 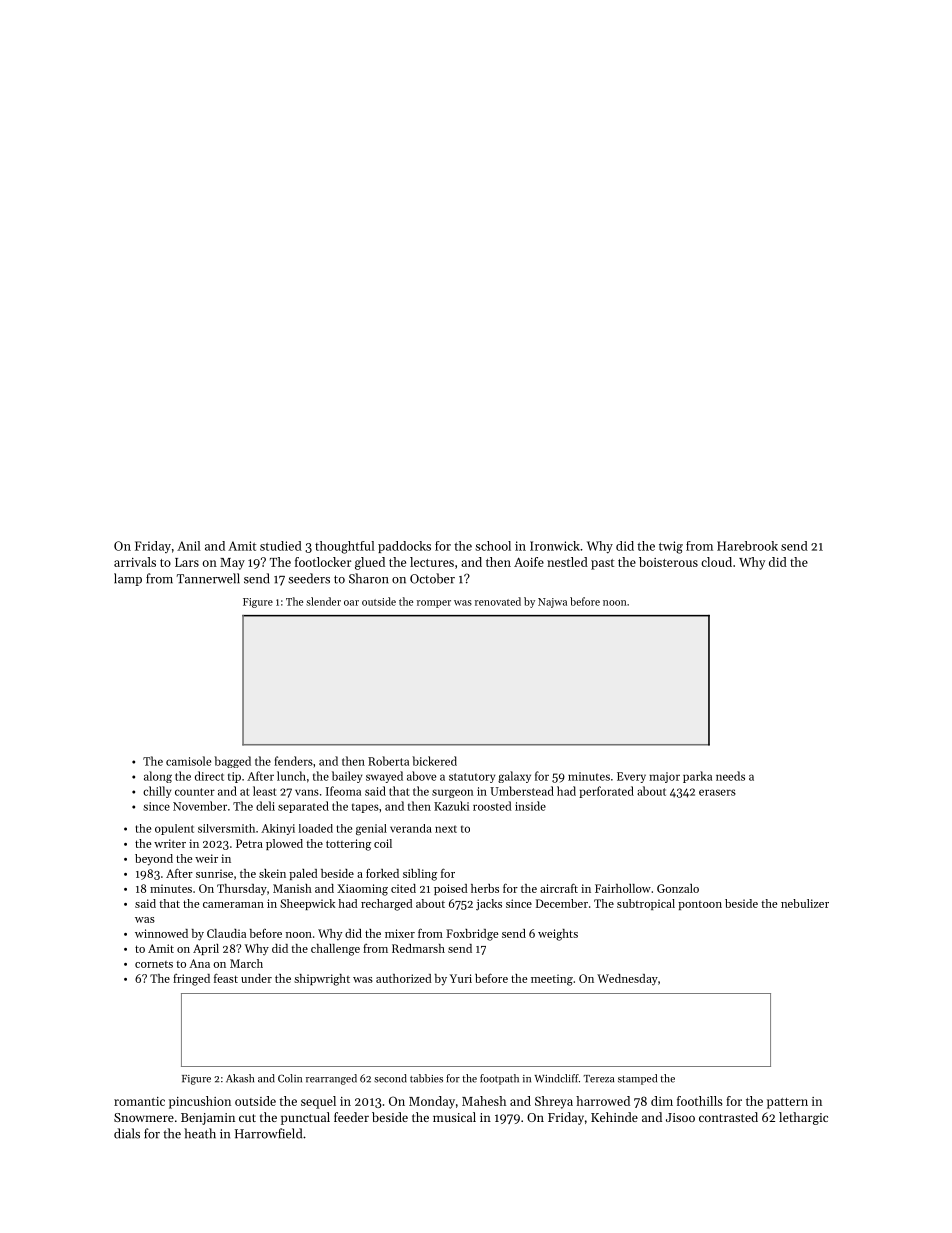 What do you see at coordinates (716, 562) in the screenshot?
I see `cloud` at bounding box center [716, 562].
